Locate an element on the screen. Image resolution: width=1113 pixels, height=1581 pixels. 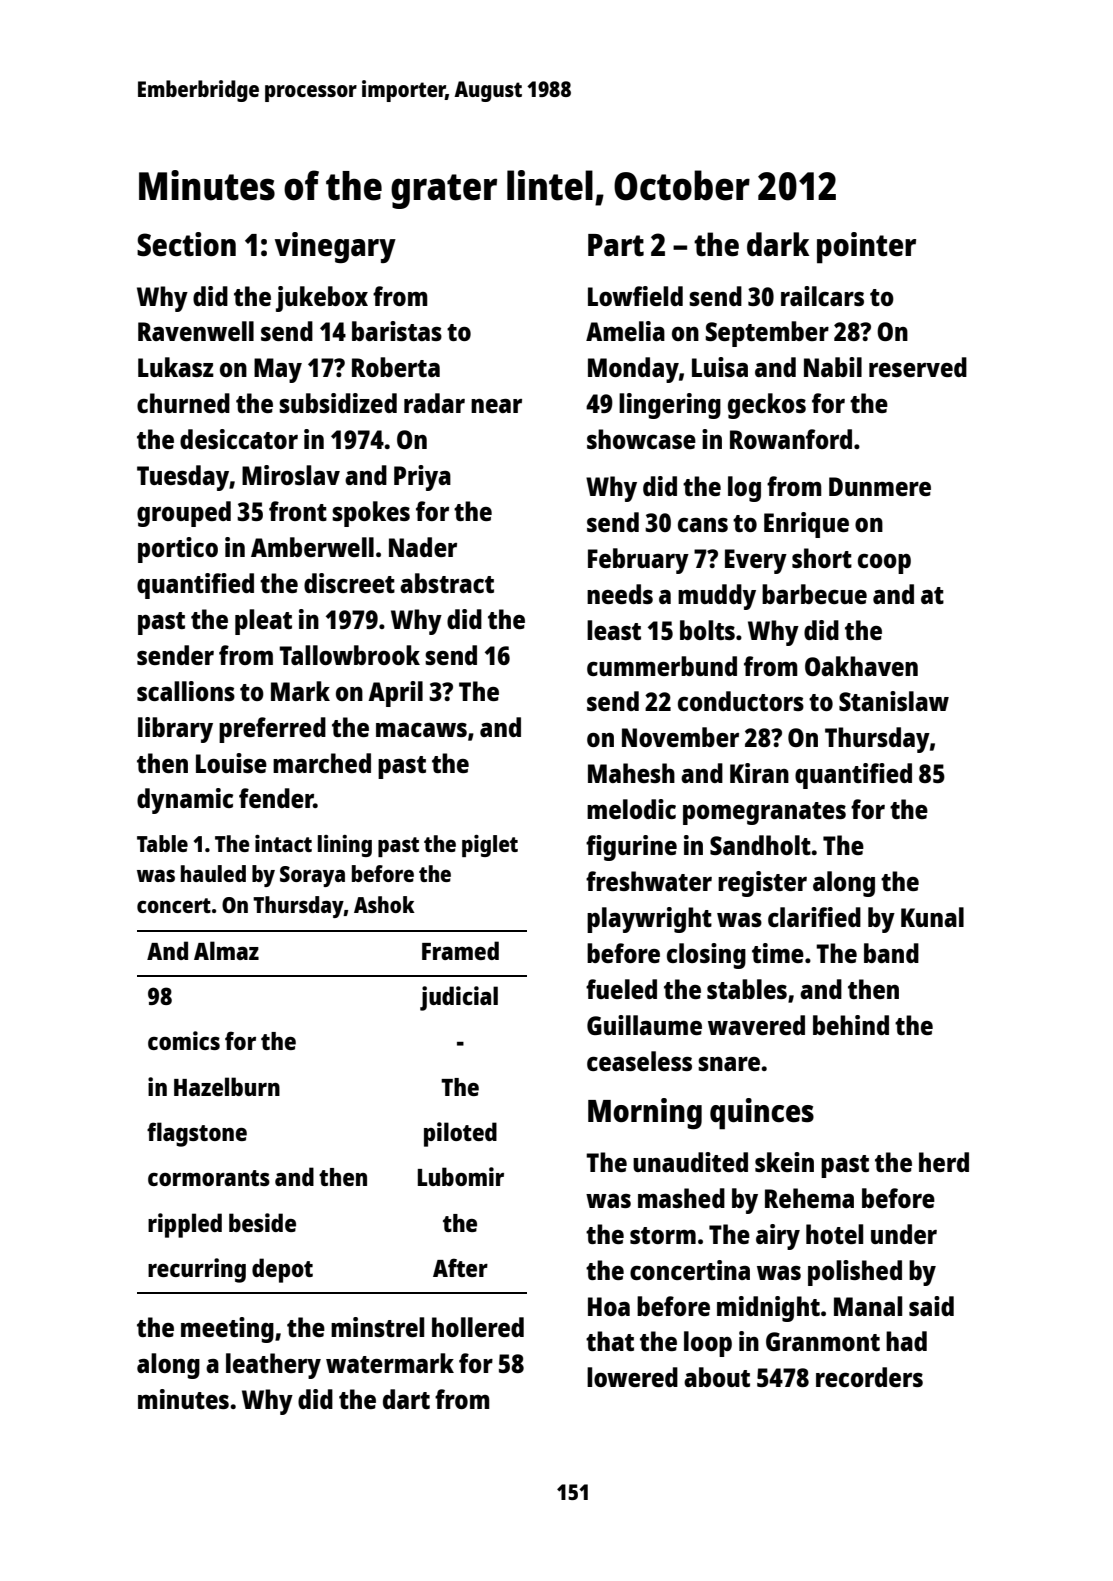
dark is located at coordinates (778, 244).
